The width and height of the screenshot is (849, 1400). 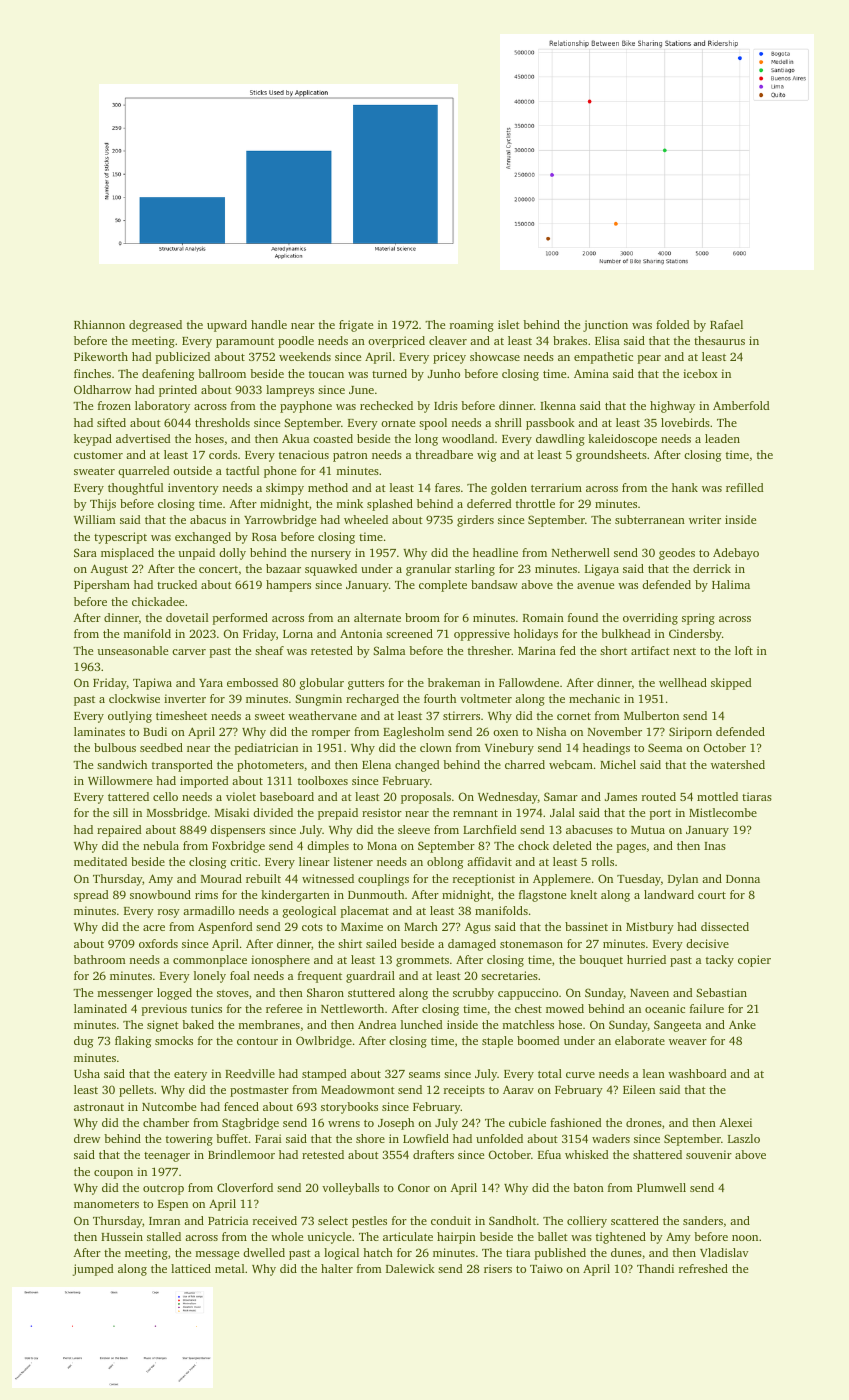 I want to click on refreshed, so click(x=703, y=1268).
